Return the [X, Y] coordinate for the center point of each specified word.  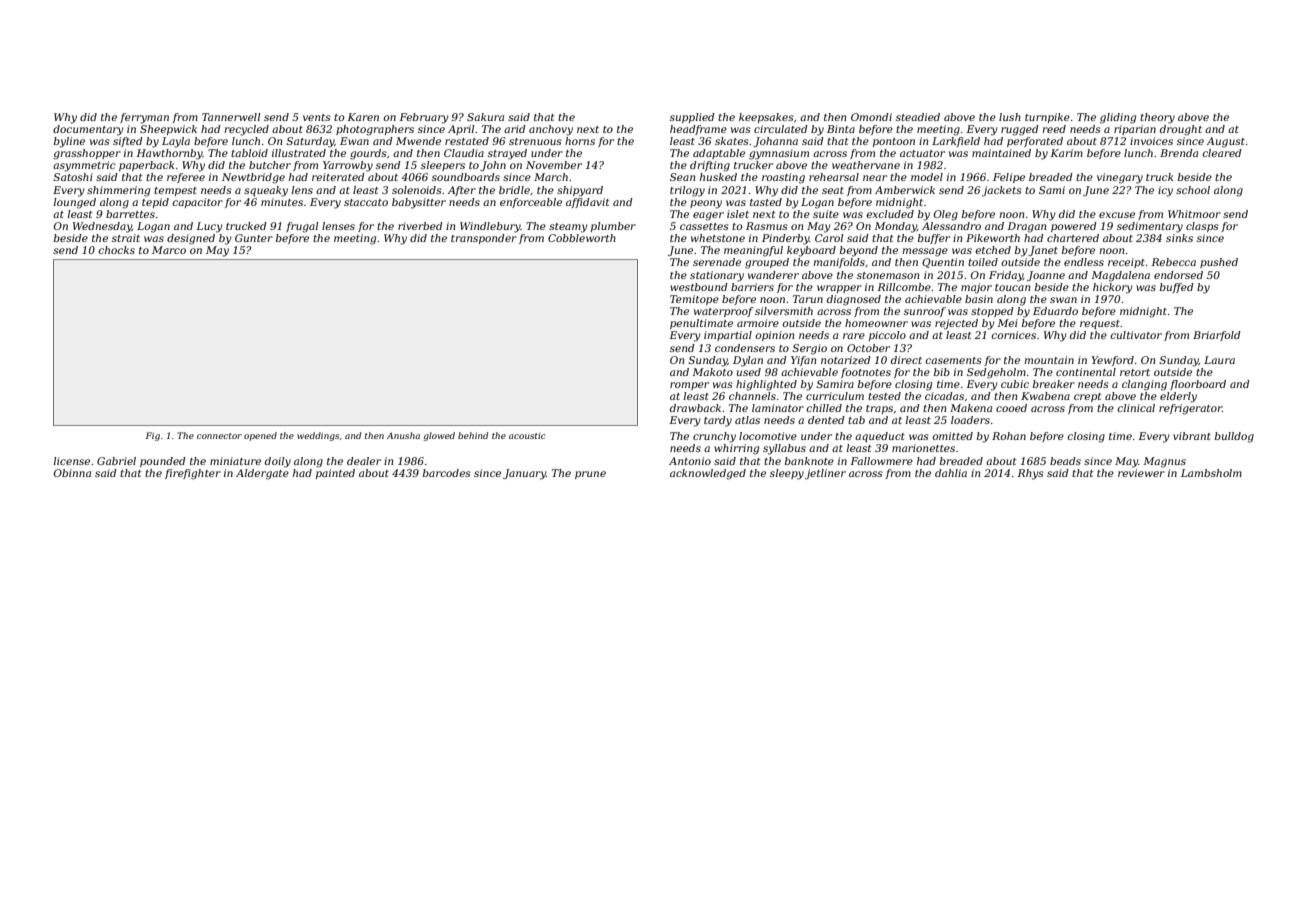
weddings [318, 436]
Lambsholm [1211, 473]
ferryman [144, 118]
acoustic [527, 436]
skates [732, 141]
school [1193, 190]
